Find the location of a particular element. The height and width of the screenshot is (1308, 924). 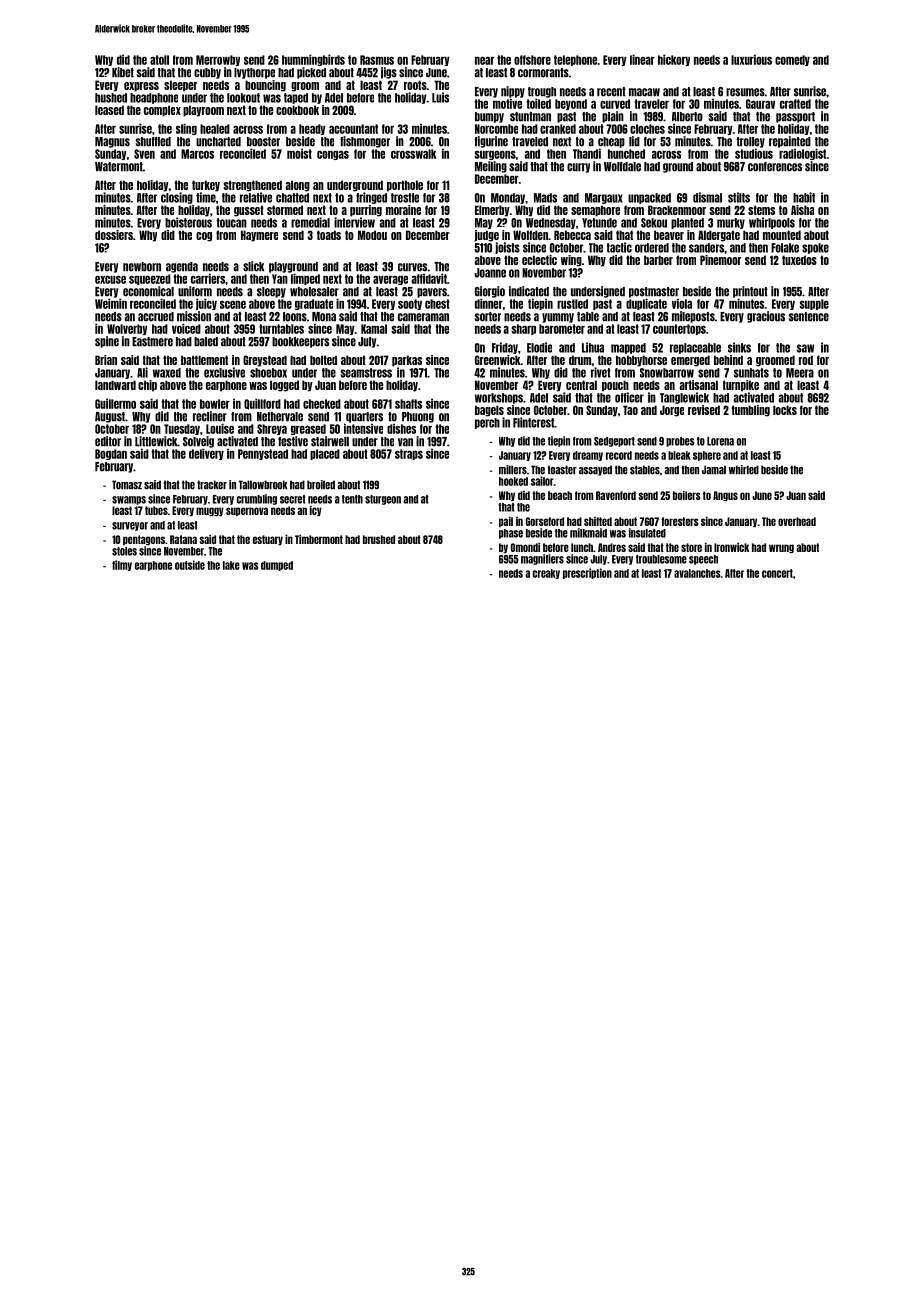

workshops is located at coordinates (499, 398).
